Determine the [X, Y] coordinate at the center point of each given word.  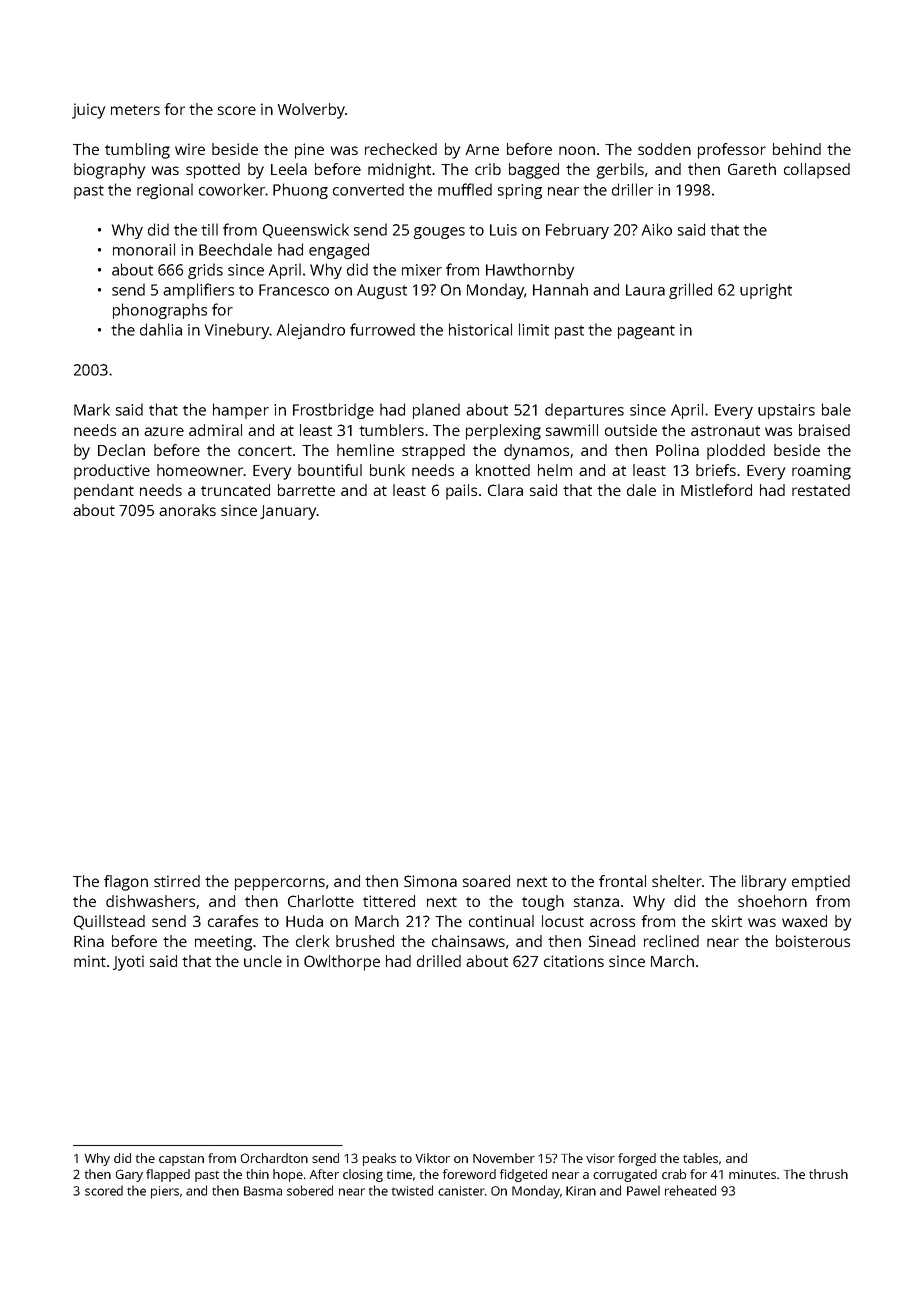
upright [766, 291]
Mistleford [716, 490]
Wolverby [311, 111]
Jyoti [128, 963]
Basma [263, 1191]
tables [700, 1158]
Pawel [643, 1190]
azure [164, 431]
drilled [439, 961]
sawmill [572, 430]
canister [461, 1191]
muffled [465, 189]
